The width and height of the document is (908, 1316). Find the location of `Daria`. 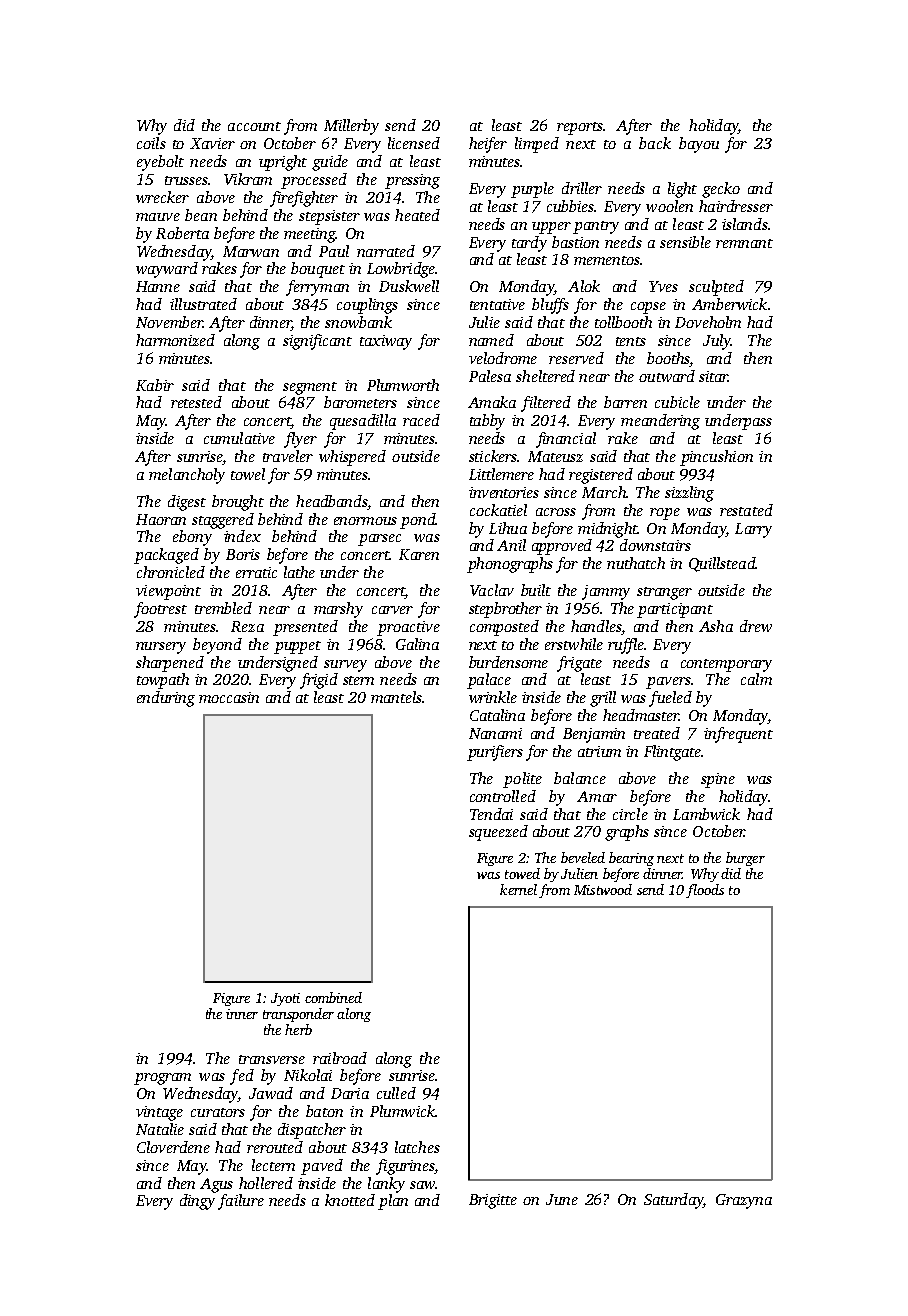

Daria is located at coordinates (350, 1093).
